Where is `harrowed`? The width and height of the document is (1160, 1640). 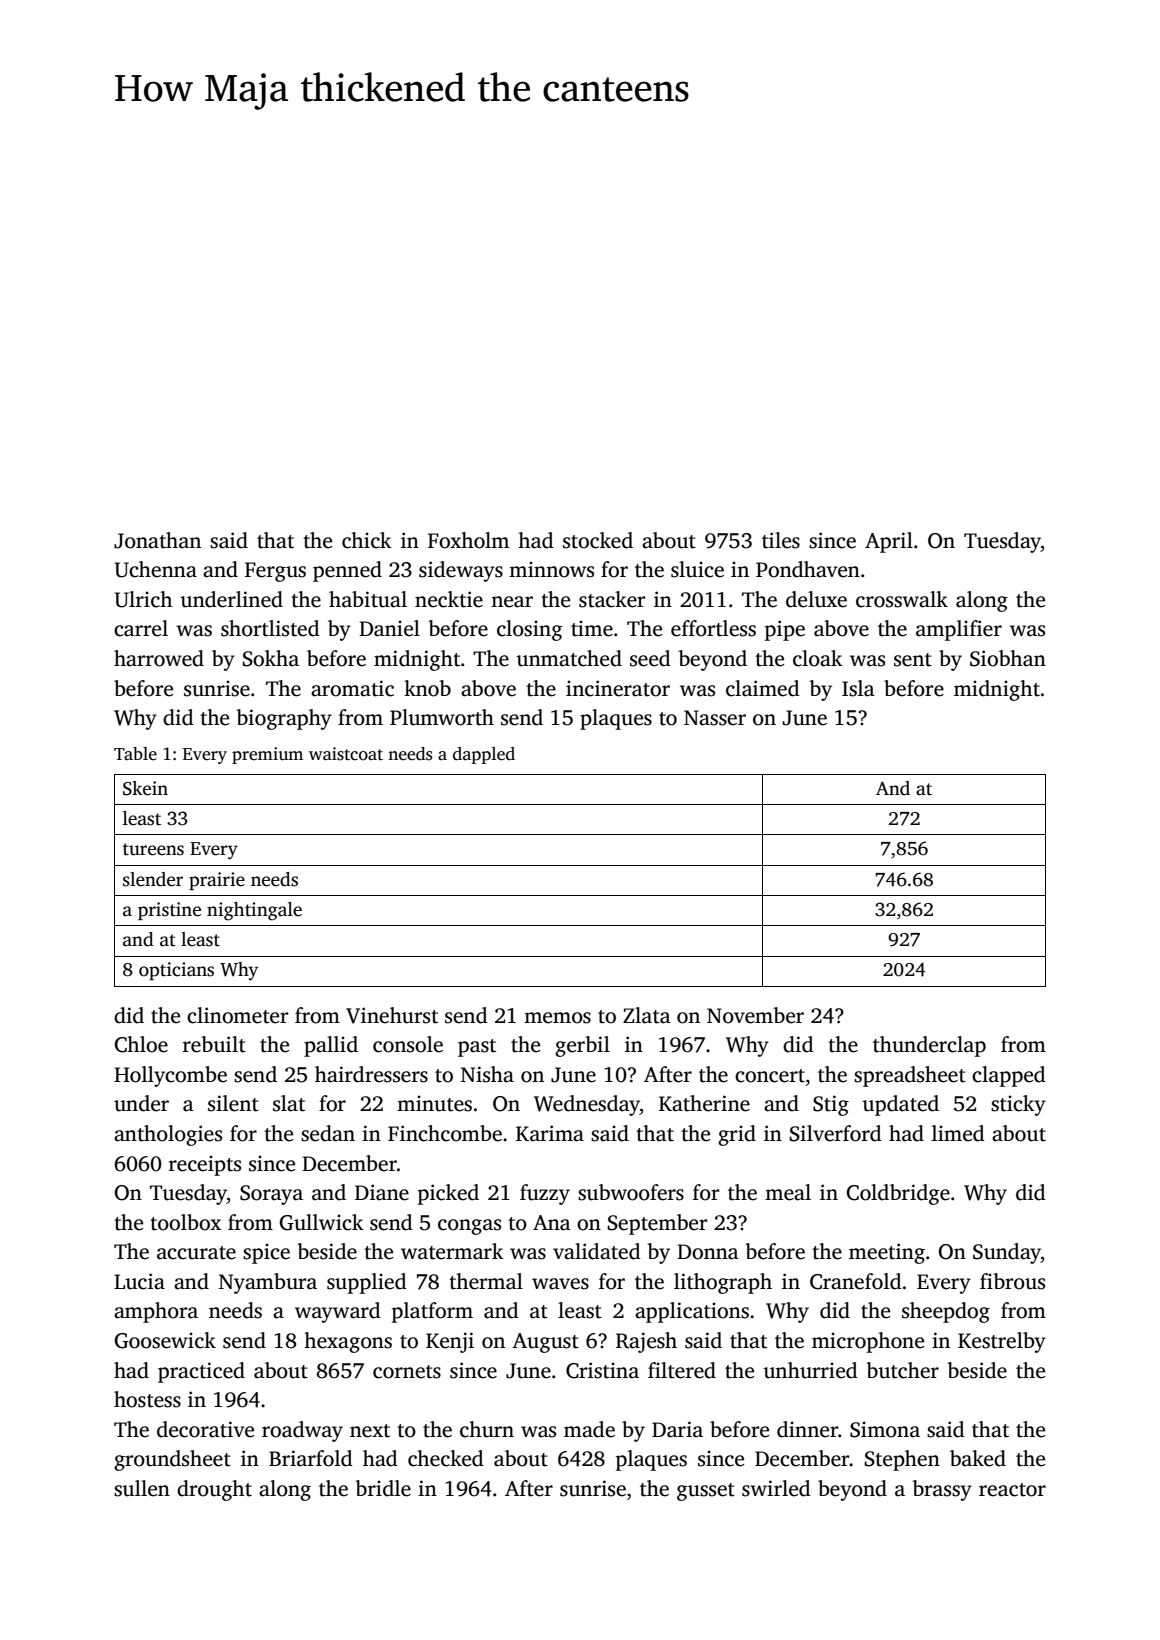 harrowed is located at coordinates (159, 658).
